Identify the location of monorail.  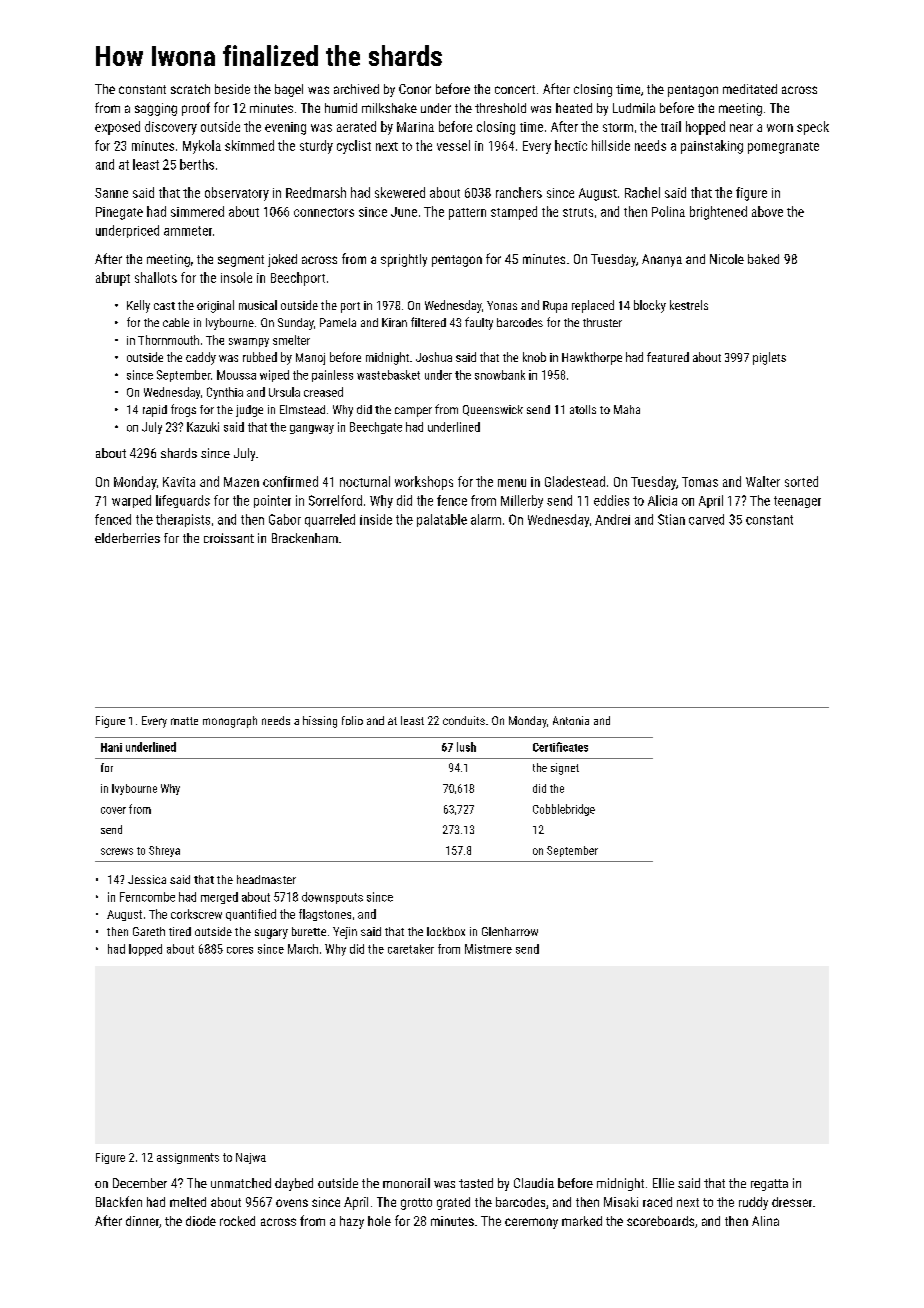
(406, 1183).
